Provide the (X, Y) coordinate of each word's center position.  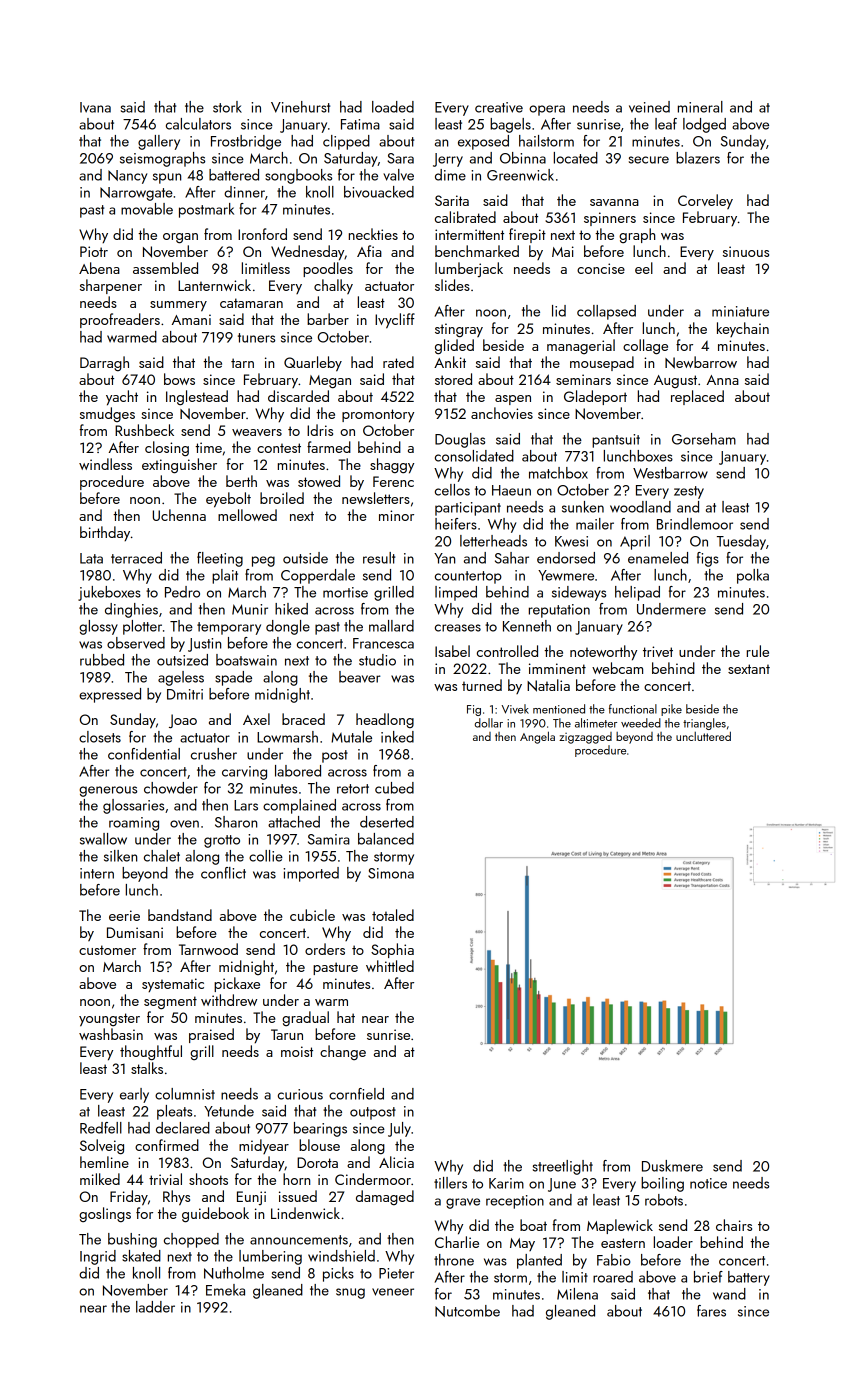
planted (539, 1261)
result (379, 558)
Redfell (101, 1128)
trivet (658, 651)
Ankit (450, 362)
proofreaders (120, 320)
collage (645, 347)
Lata (91, 558)
